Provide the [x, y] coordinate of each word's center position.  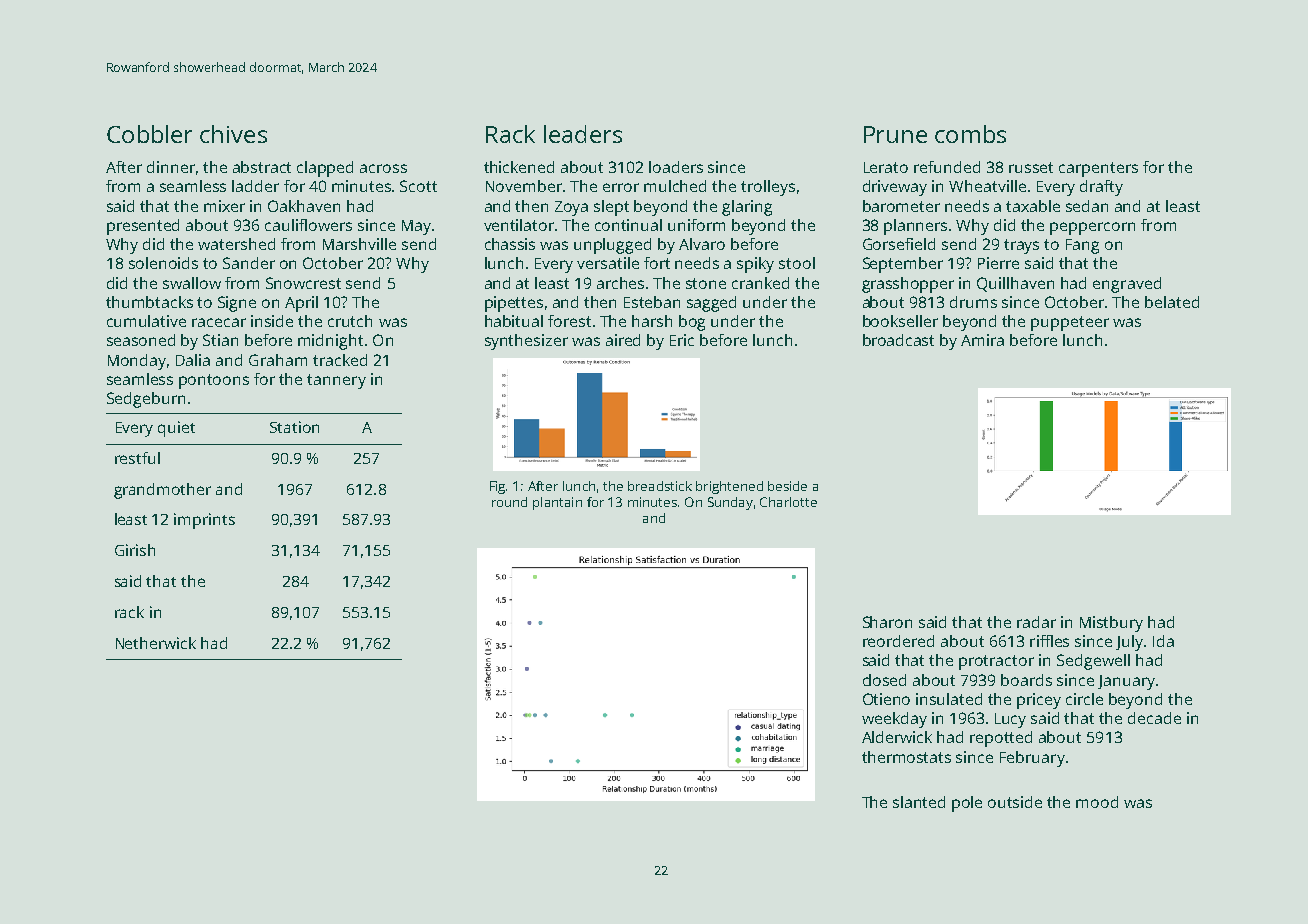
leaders [583, 134]
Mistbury [1111, 624]
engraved [1127, 285]
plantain [557, 503]
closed [884, 680]
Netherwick [156, 643]
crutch [350, 321]
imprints [204, 521]
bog [692, 323]
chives [233, 134]
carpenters [1098, 169]
